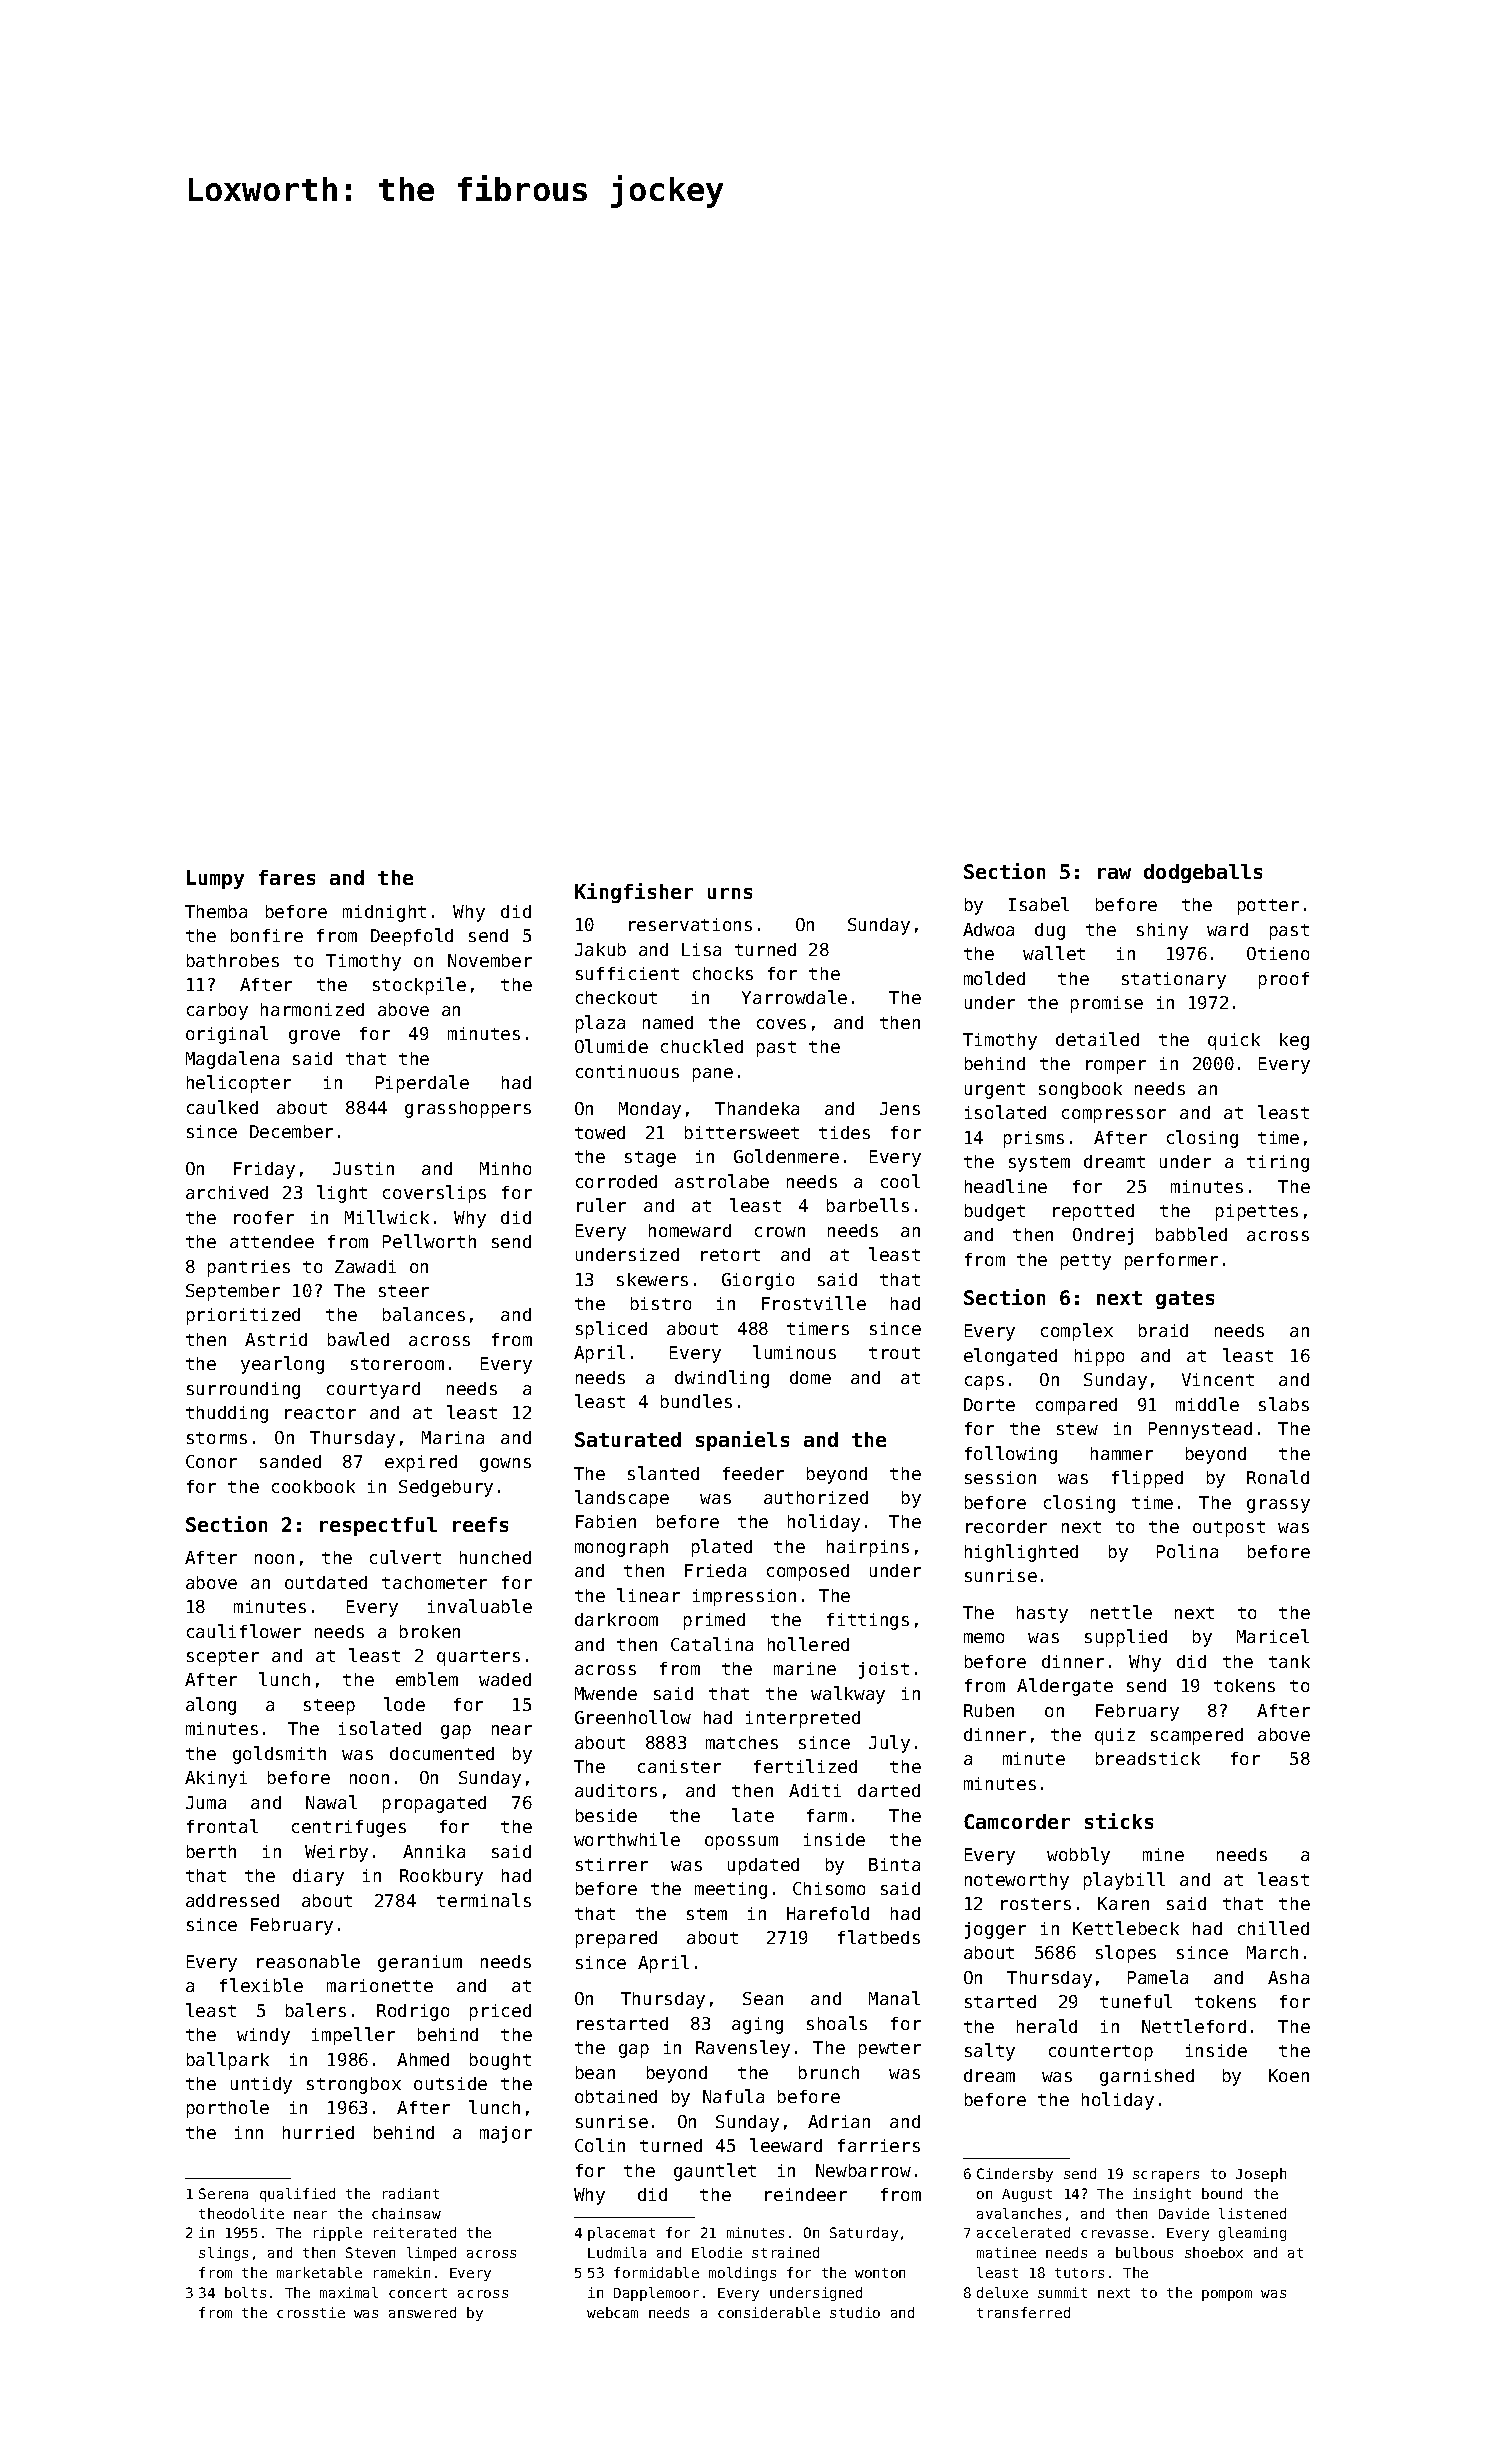 This screenshot has height=2464, width=1496. I want to click on towed, so click(600, 1132).
